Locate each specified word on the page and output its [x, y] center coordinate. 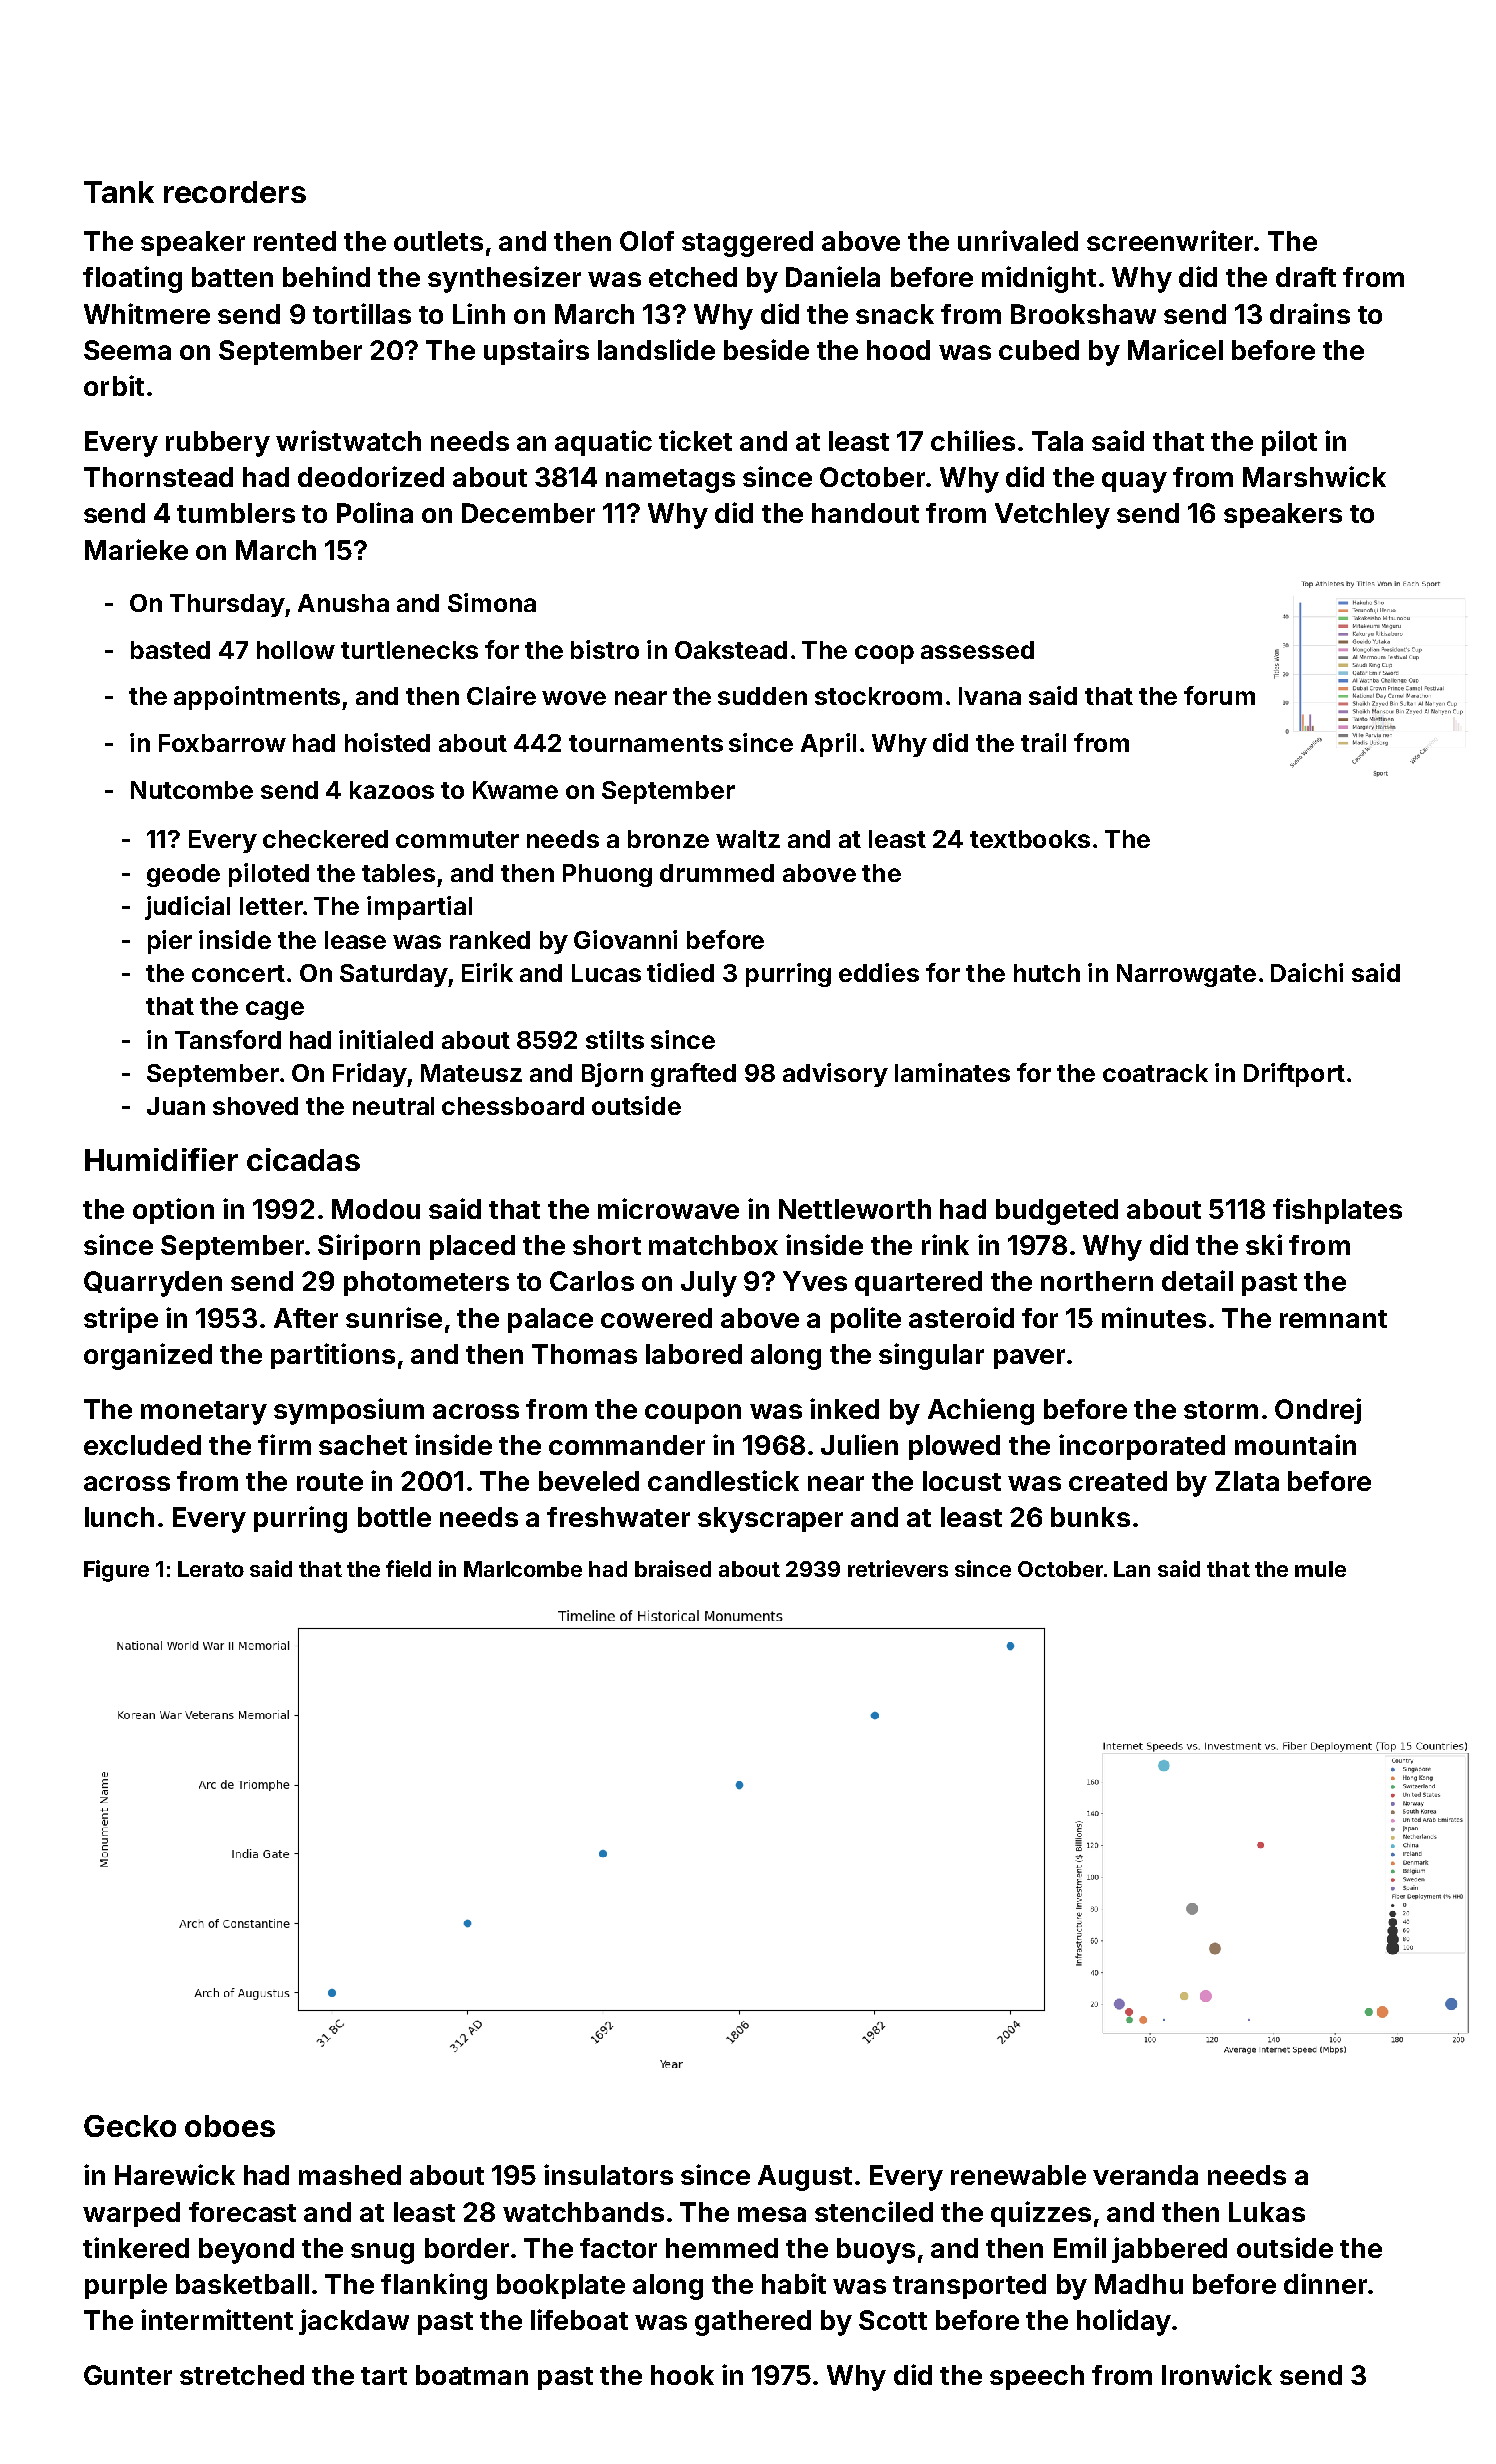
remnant [1333, 1319]
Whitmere [147, 313]
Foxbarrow [222, 743]
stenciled [874, 2211]
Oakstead [731, 650]
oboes [230, 2126]
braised [673, 1568]
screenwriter [1170, 240]
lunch [119, 1517]
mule [1320, 1569]
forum [1219, 695]
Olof [647, 241]
